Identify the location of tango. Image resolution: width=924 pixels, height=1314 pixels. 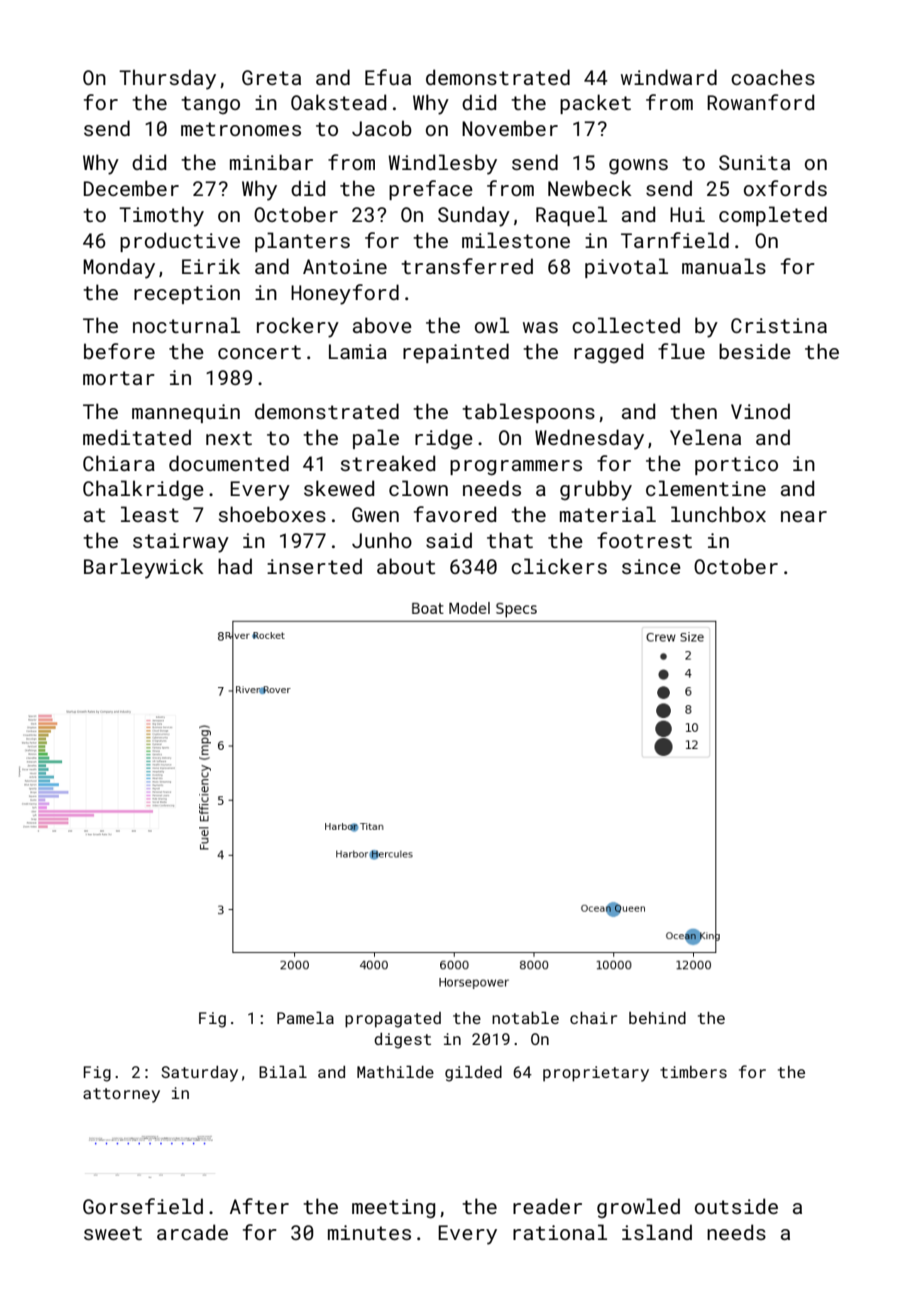
(210, 105).
